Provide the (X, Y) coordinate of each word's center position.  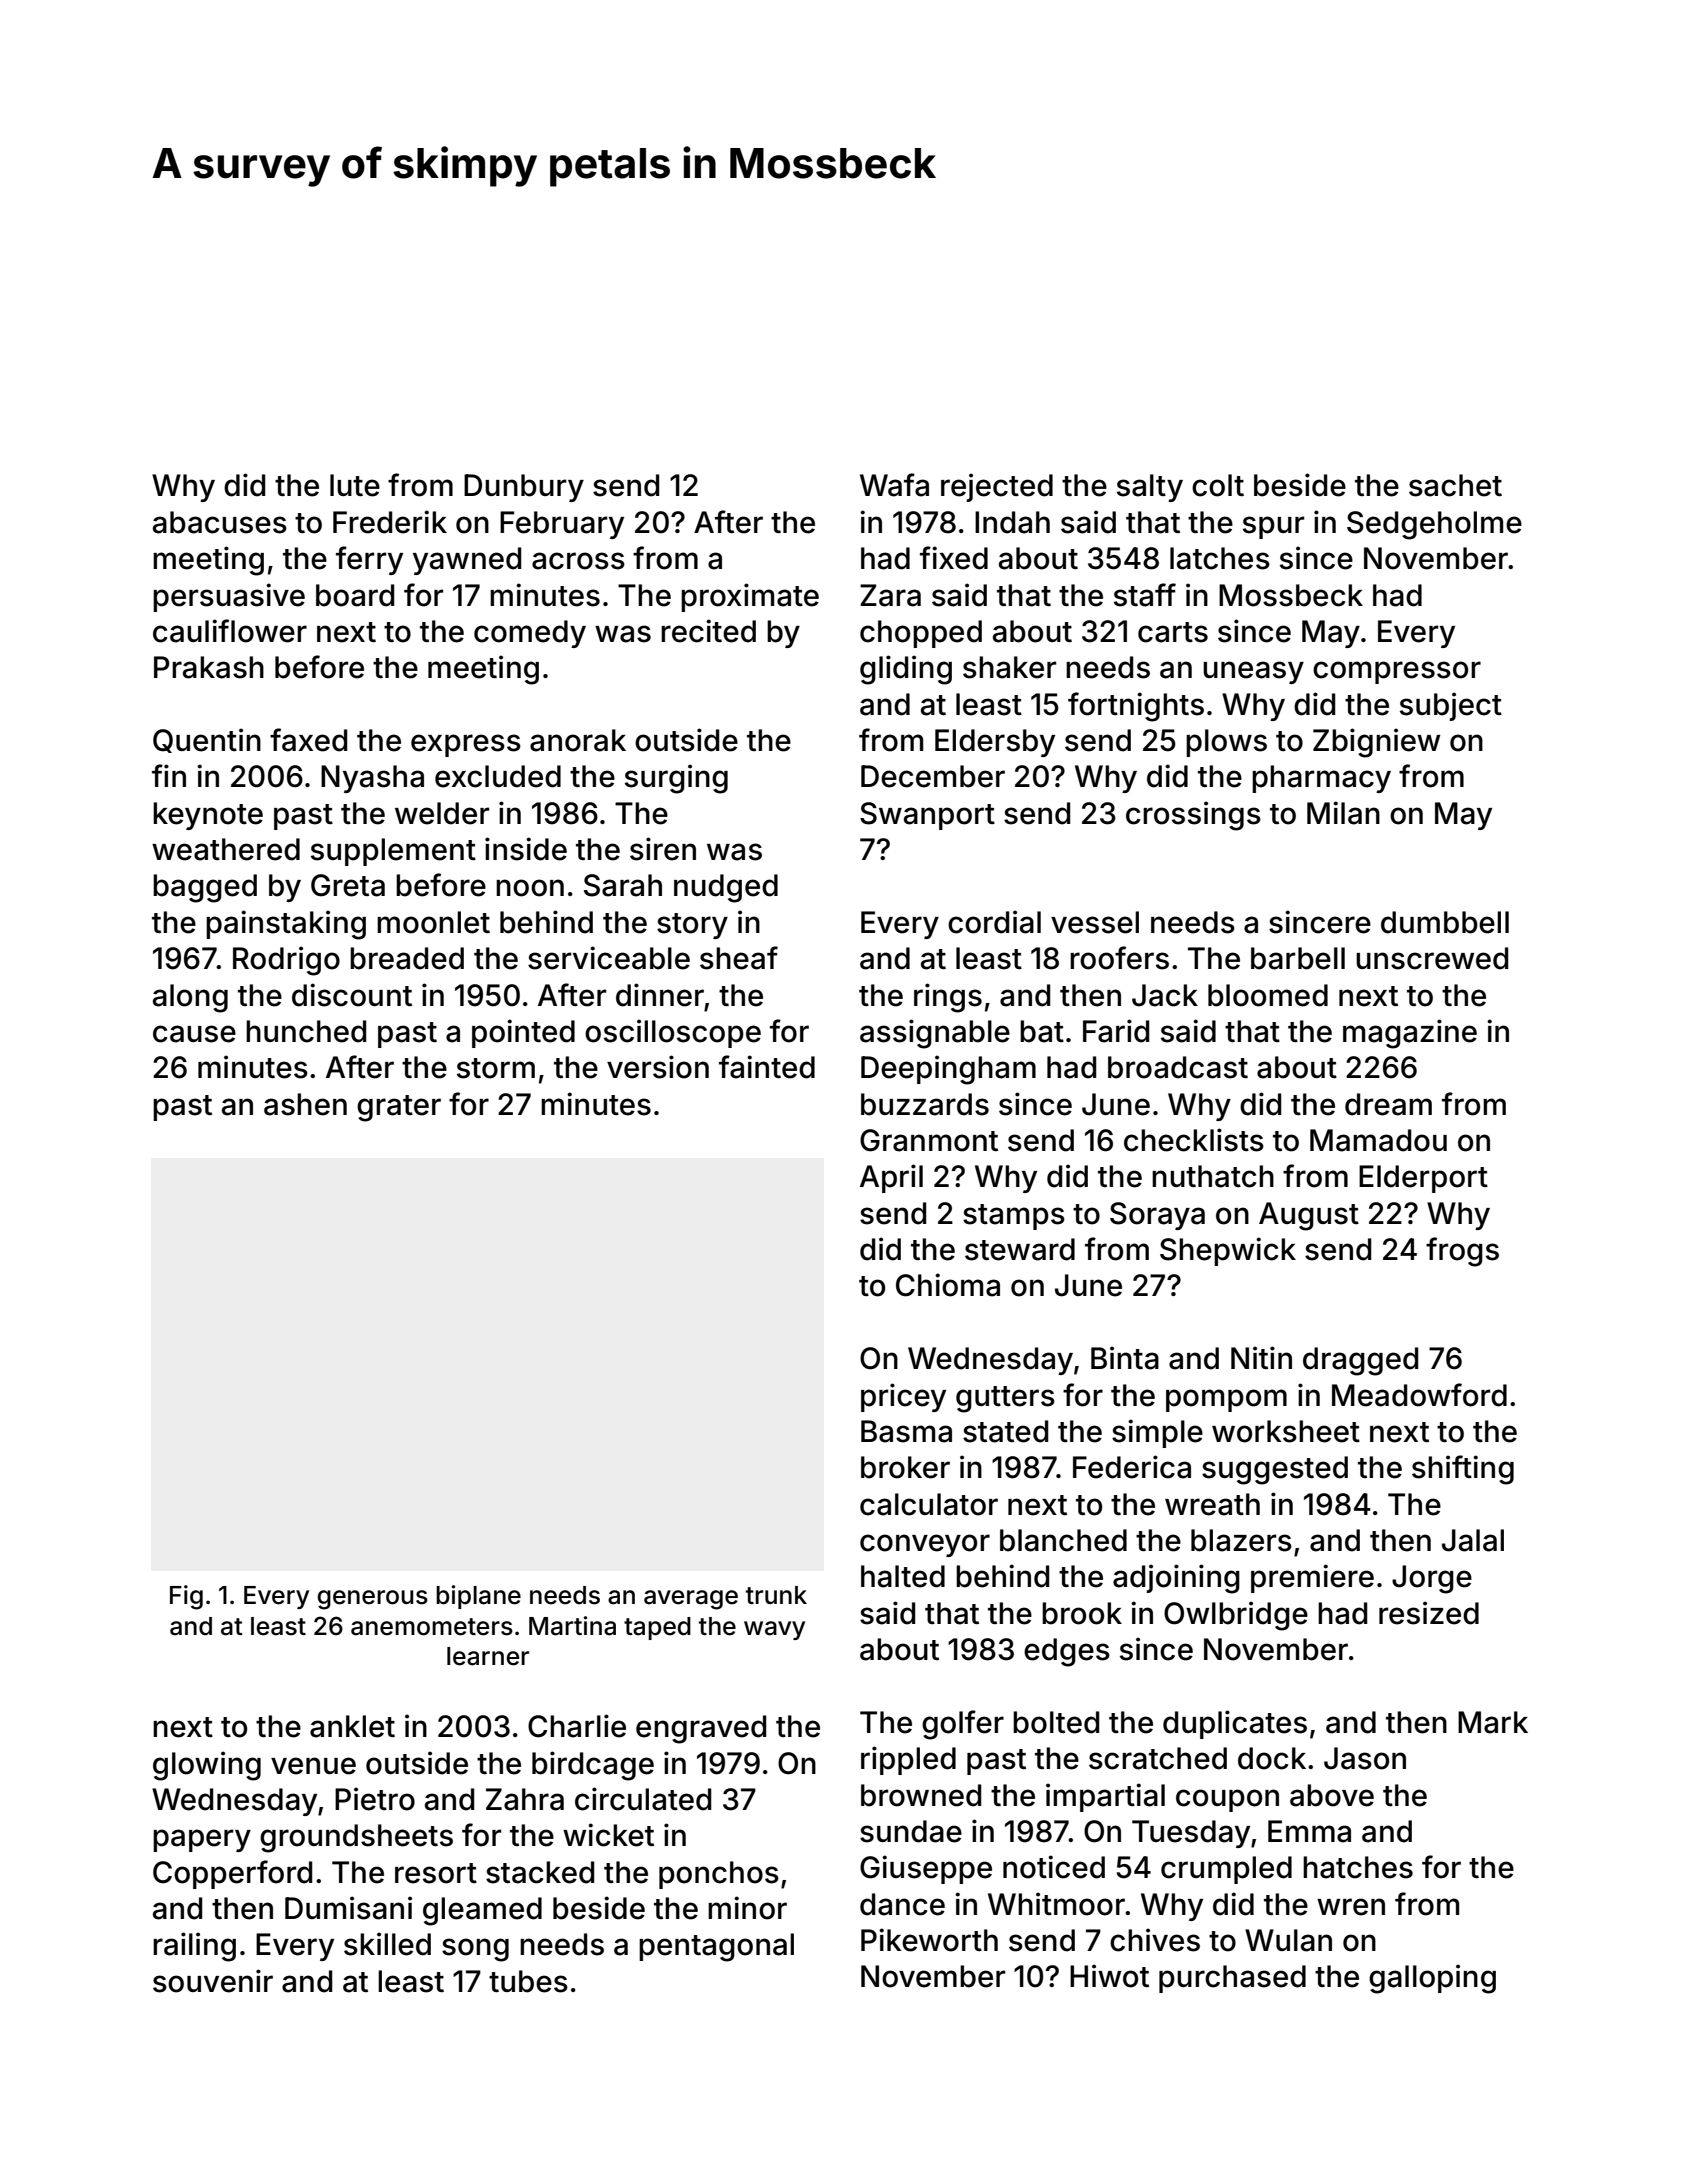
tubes (528, 1981)
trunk (776, 1595)
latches (1220, 558)
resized (1429, 1613)
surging (676, 779)
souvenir (213, 1981)
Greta (348, 885)
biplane (478, 1597)
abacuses (220, 522)
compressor (1397, 672)
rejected (997, 487)
